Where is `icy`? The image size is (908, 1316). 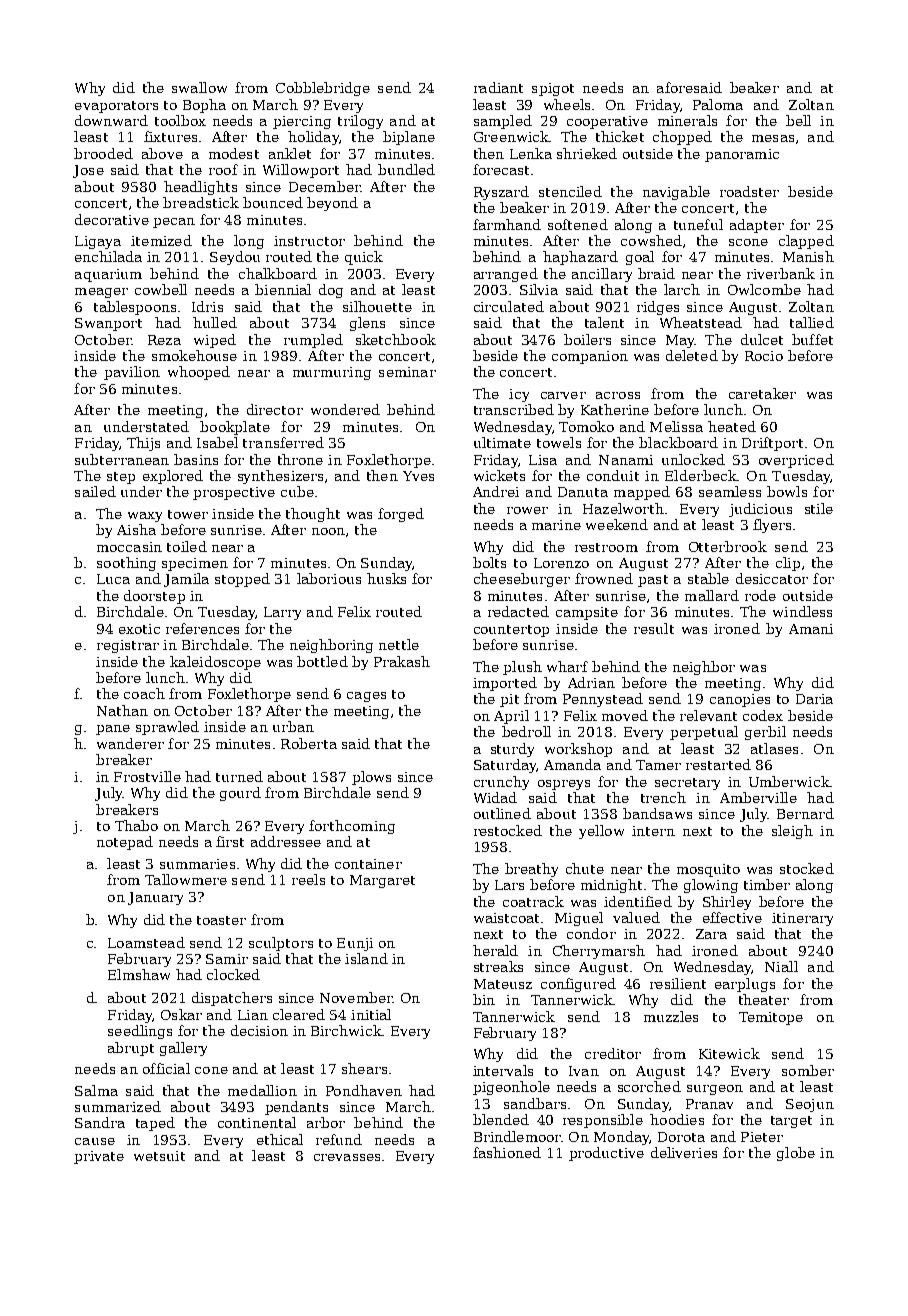
icy is located at coordinates (519, 395).
